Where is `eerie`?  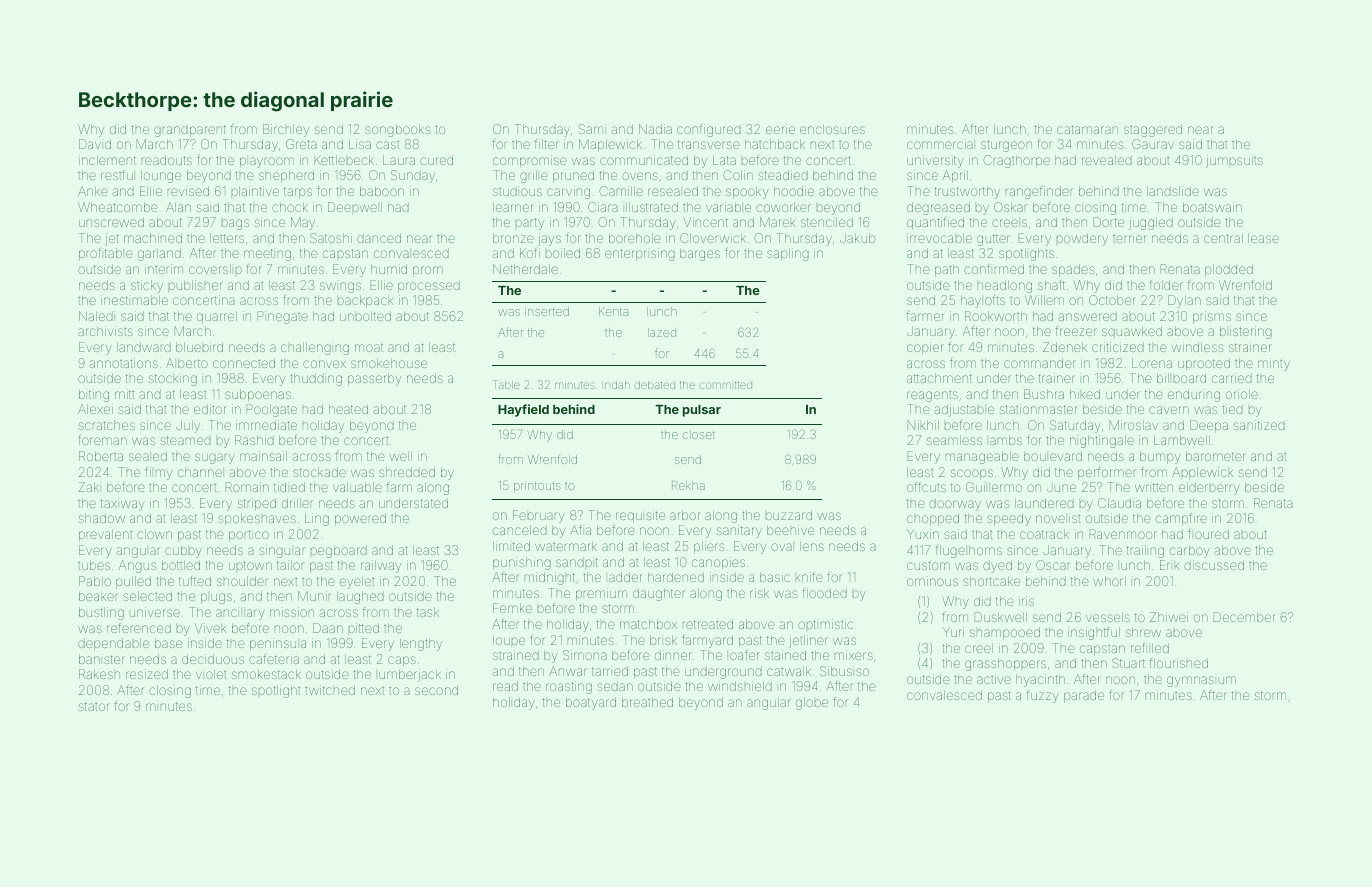
eerie is located at coordinates (780, 129).
